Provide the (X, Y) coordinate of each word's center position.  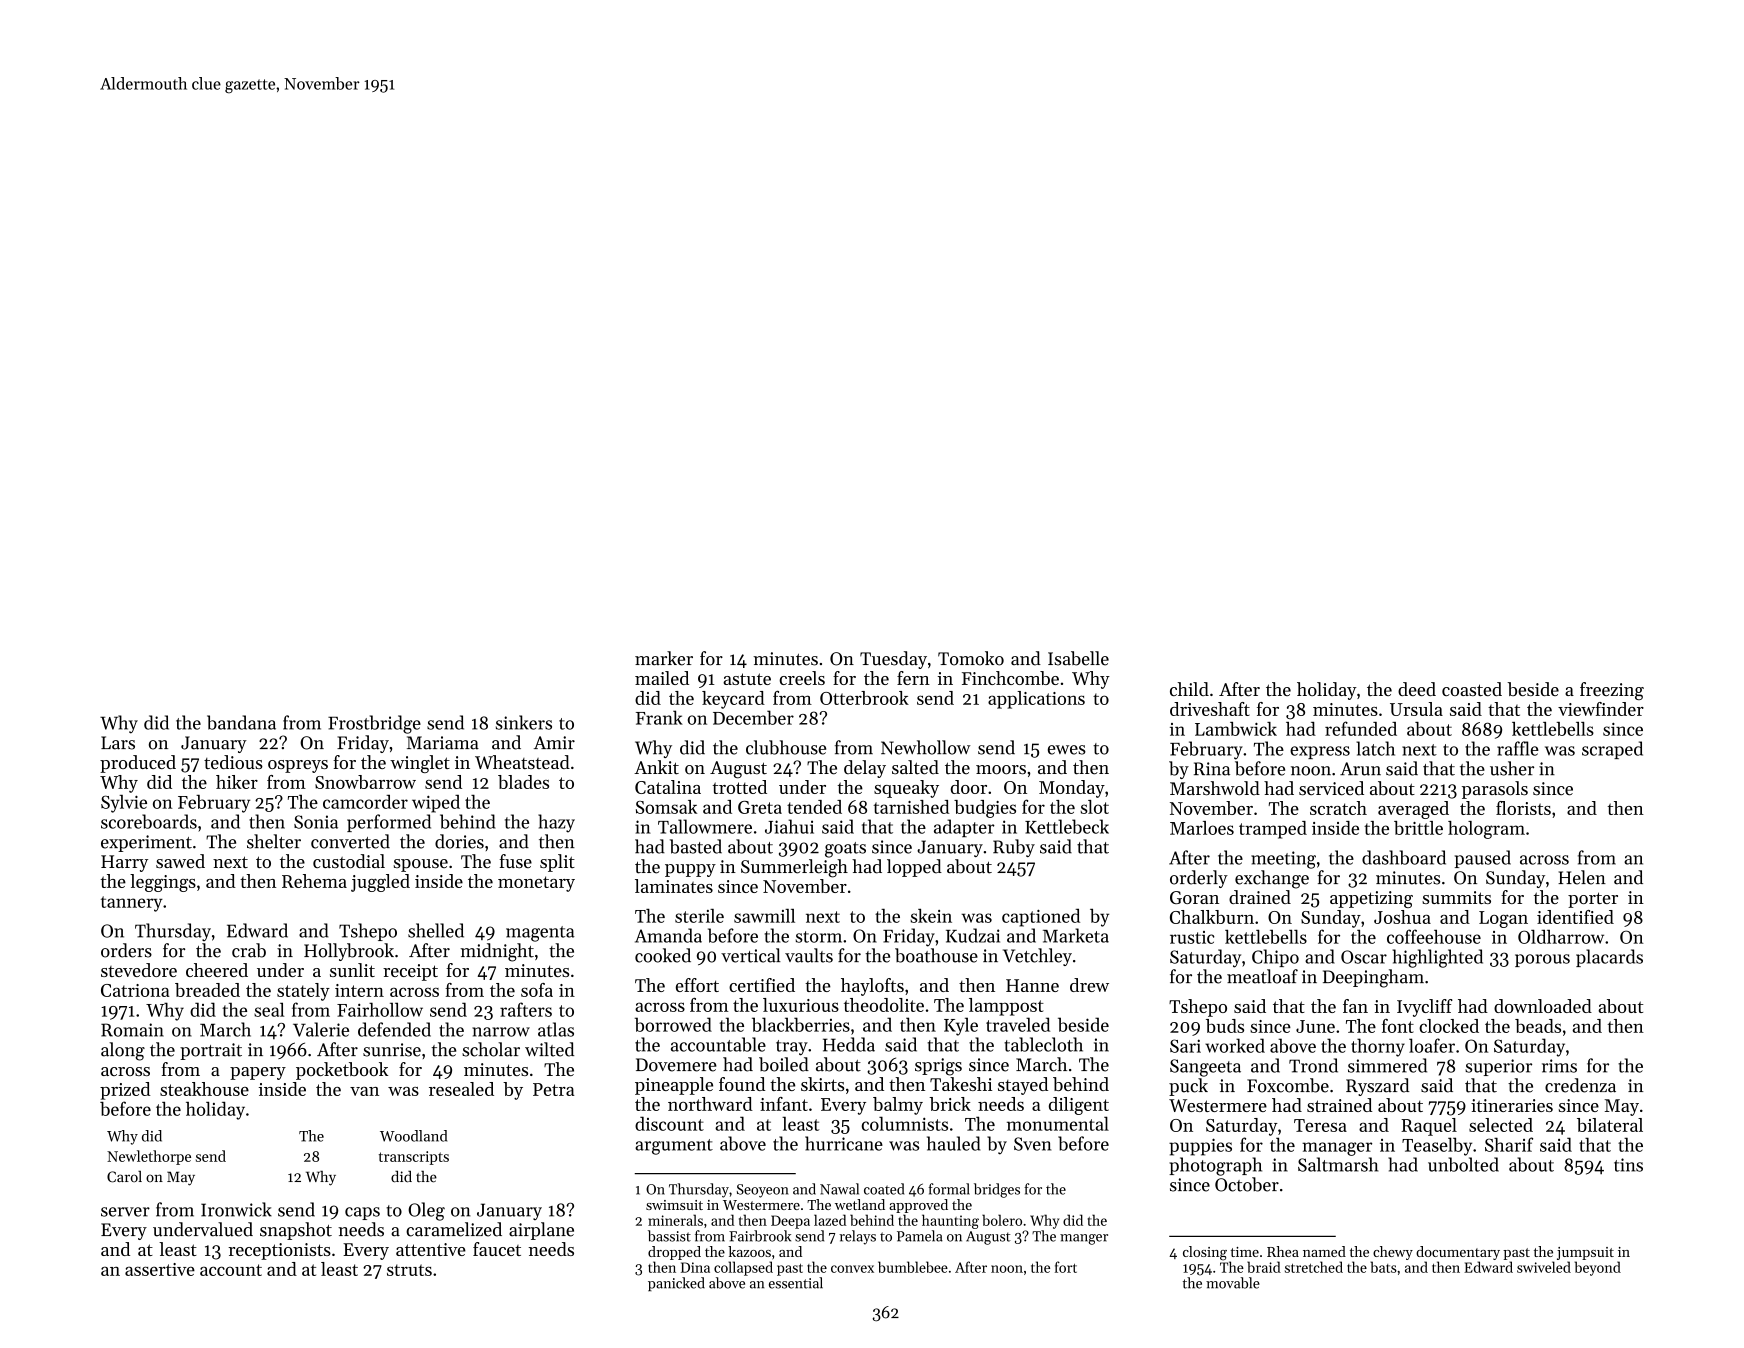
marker (664, 658)
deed (1417, 689)
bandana (241, 722)
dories (459, 841)
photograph (1215, 1166)
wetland (860, 1204)
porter (1593, 900)
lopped (914, 868)
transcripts (414, 1158)
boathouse (936, 955)
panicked (676, 1284)
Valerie (321, 1029)
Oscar (1364, 957)
